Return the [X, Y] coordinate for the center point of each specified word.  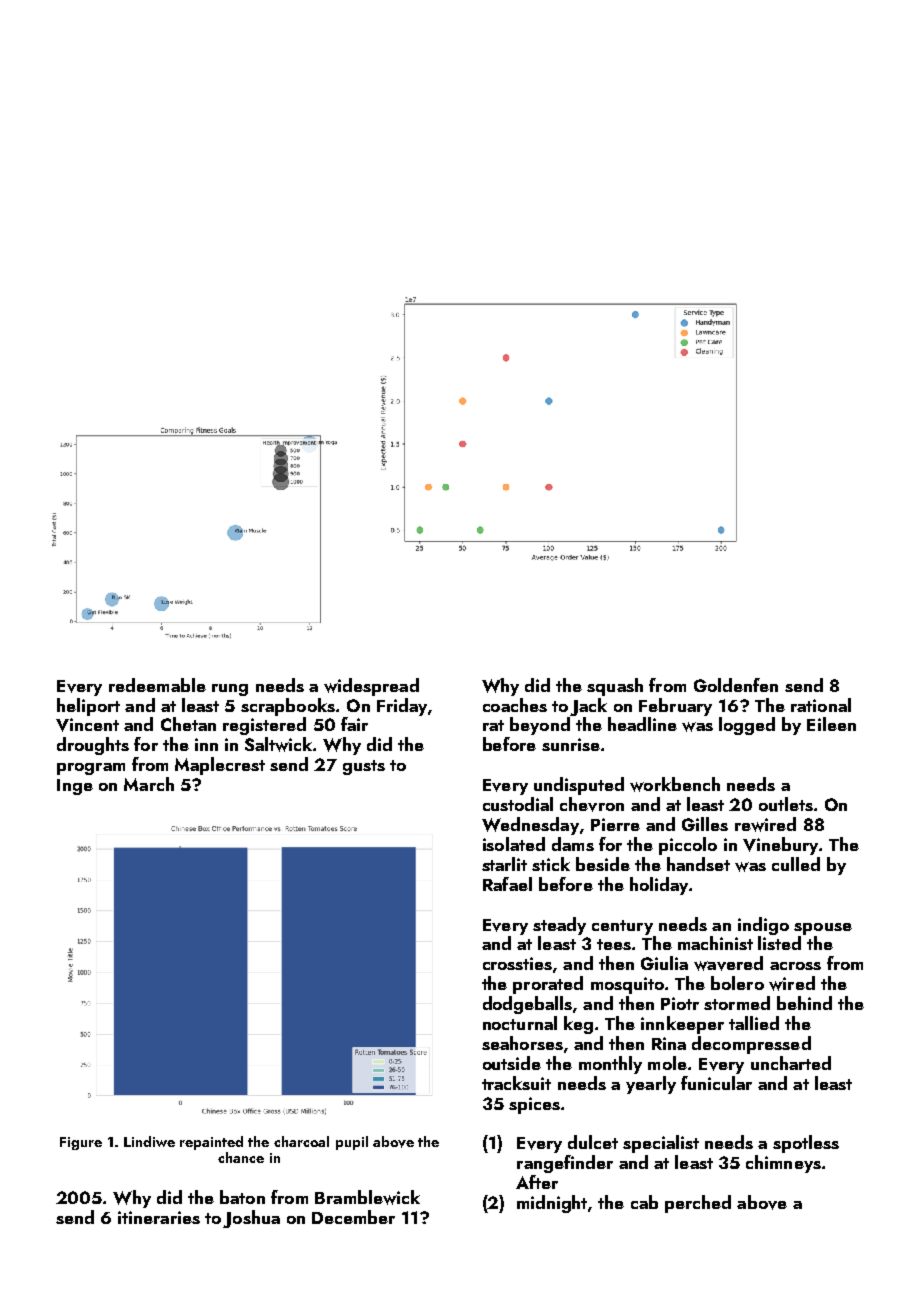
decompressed [751, 1045]
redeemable [157, 685]
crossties [517, 963]
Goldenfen [736, 685]
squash [615, 687]
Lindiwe [149, 1141]
